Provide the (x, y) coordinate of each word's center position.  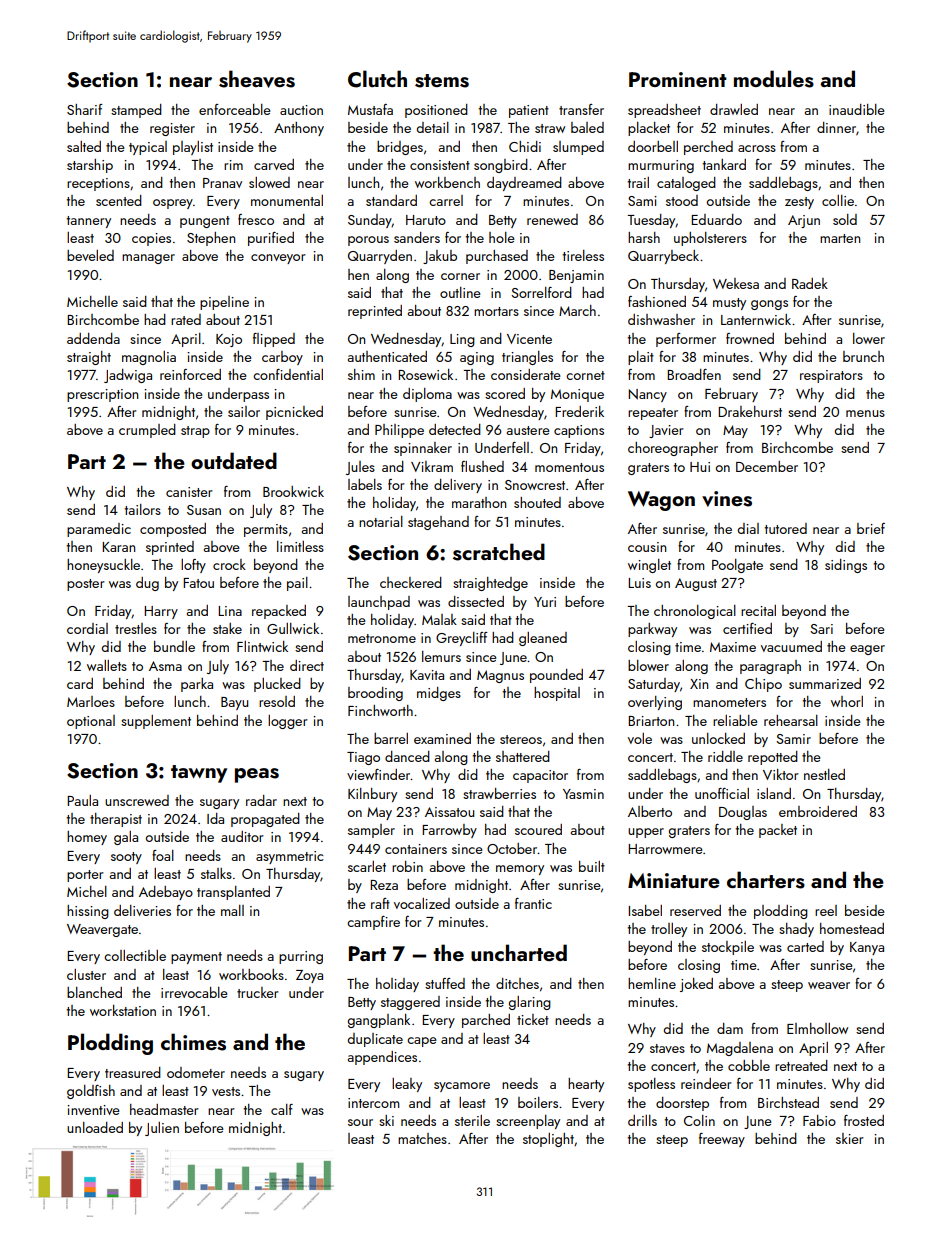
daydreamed (524, 184)
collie (838, 200)
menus (865, 413)
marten (840, 238)
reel (826, 910)
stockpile (728, 948)
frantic (533, 903)
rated (186, 319)
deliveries (142, 910)
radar (261, 800)
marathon (479, 502)
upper (646, 833)
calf (282, 1109)
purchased (497, 257)
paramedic (99, 530)
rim (233, 165)
